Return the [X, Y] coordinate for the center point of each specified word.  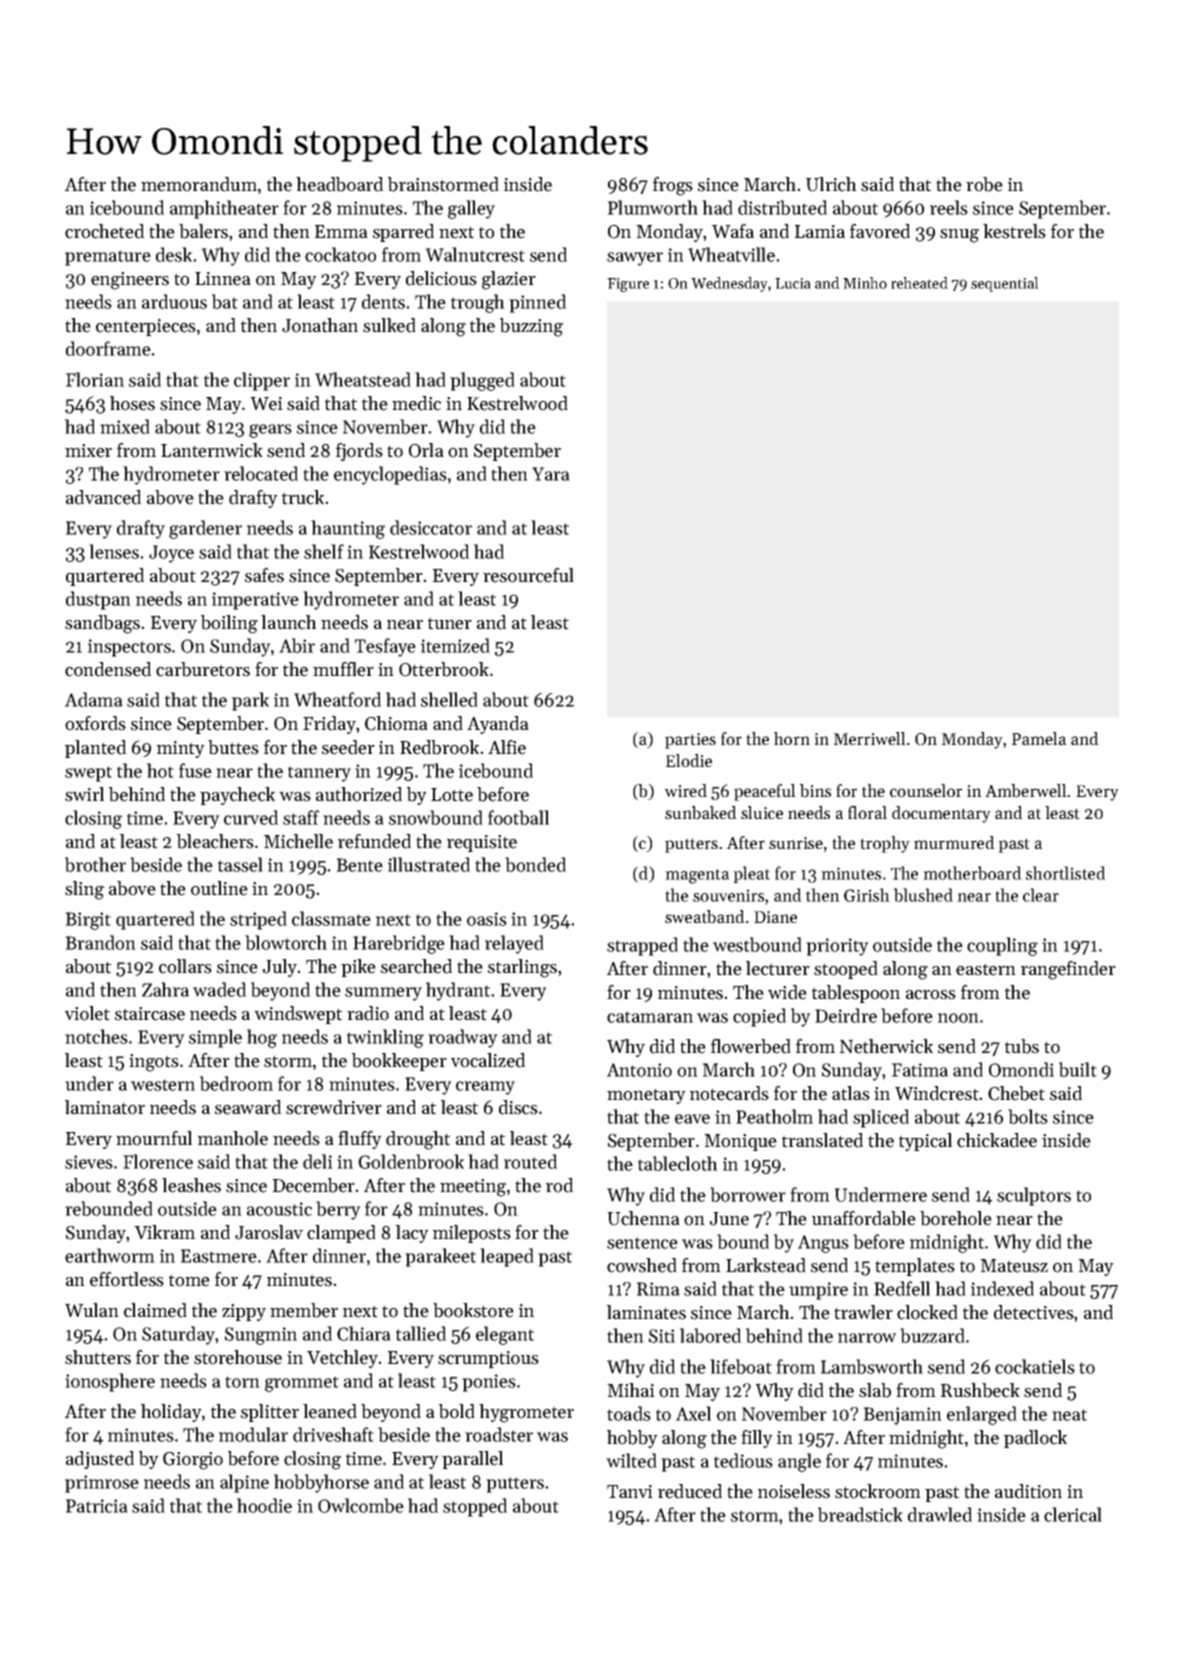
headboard [339, 184]
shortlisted [1066, 873]
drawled [940, 1514]
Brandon [100, 942]
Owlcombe [361, 1505]
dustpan [98, 600]
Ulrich [831, 184]
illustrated [429, 864]
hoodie [264, 1505]
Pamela [1039, 738]
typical [925, 1142]
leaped [507, 1257]
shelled [449, 699]
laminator [105, 1107]
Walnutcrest [475, 254]
